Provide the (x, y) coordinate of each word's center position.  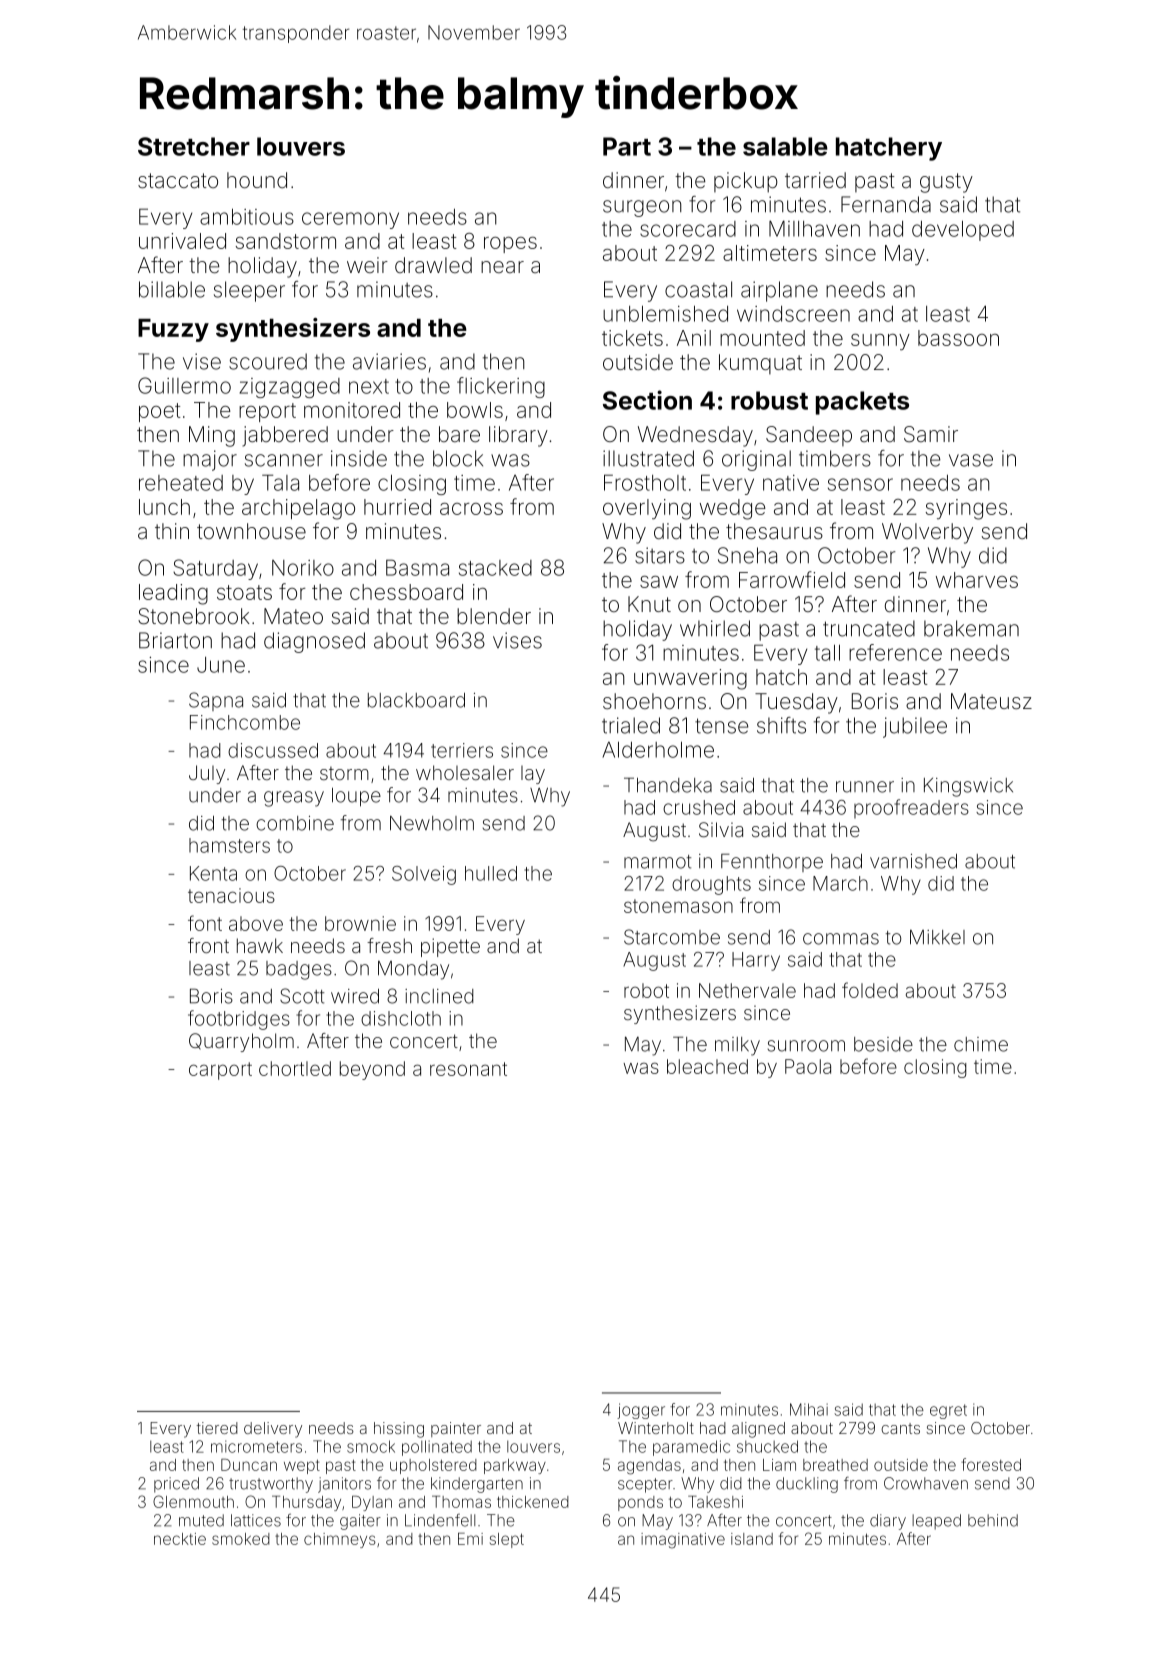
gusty (946, 183)
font (205, 923)
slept (507, 1540)
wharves (977, 580)
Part (627, 146)
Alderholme (658, 750)
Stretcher (194, 146)
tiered (217, 1428)
